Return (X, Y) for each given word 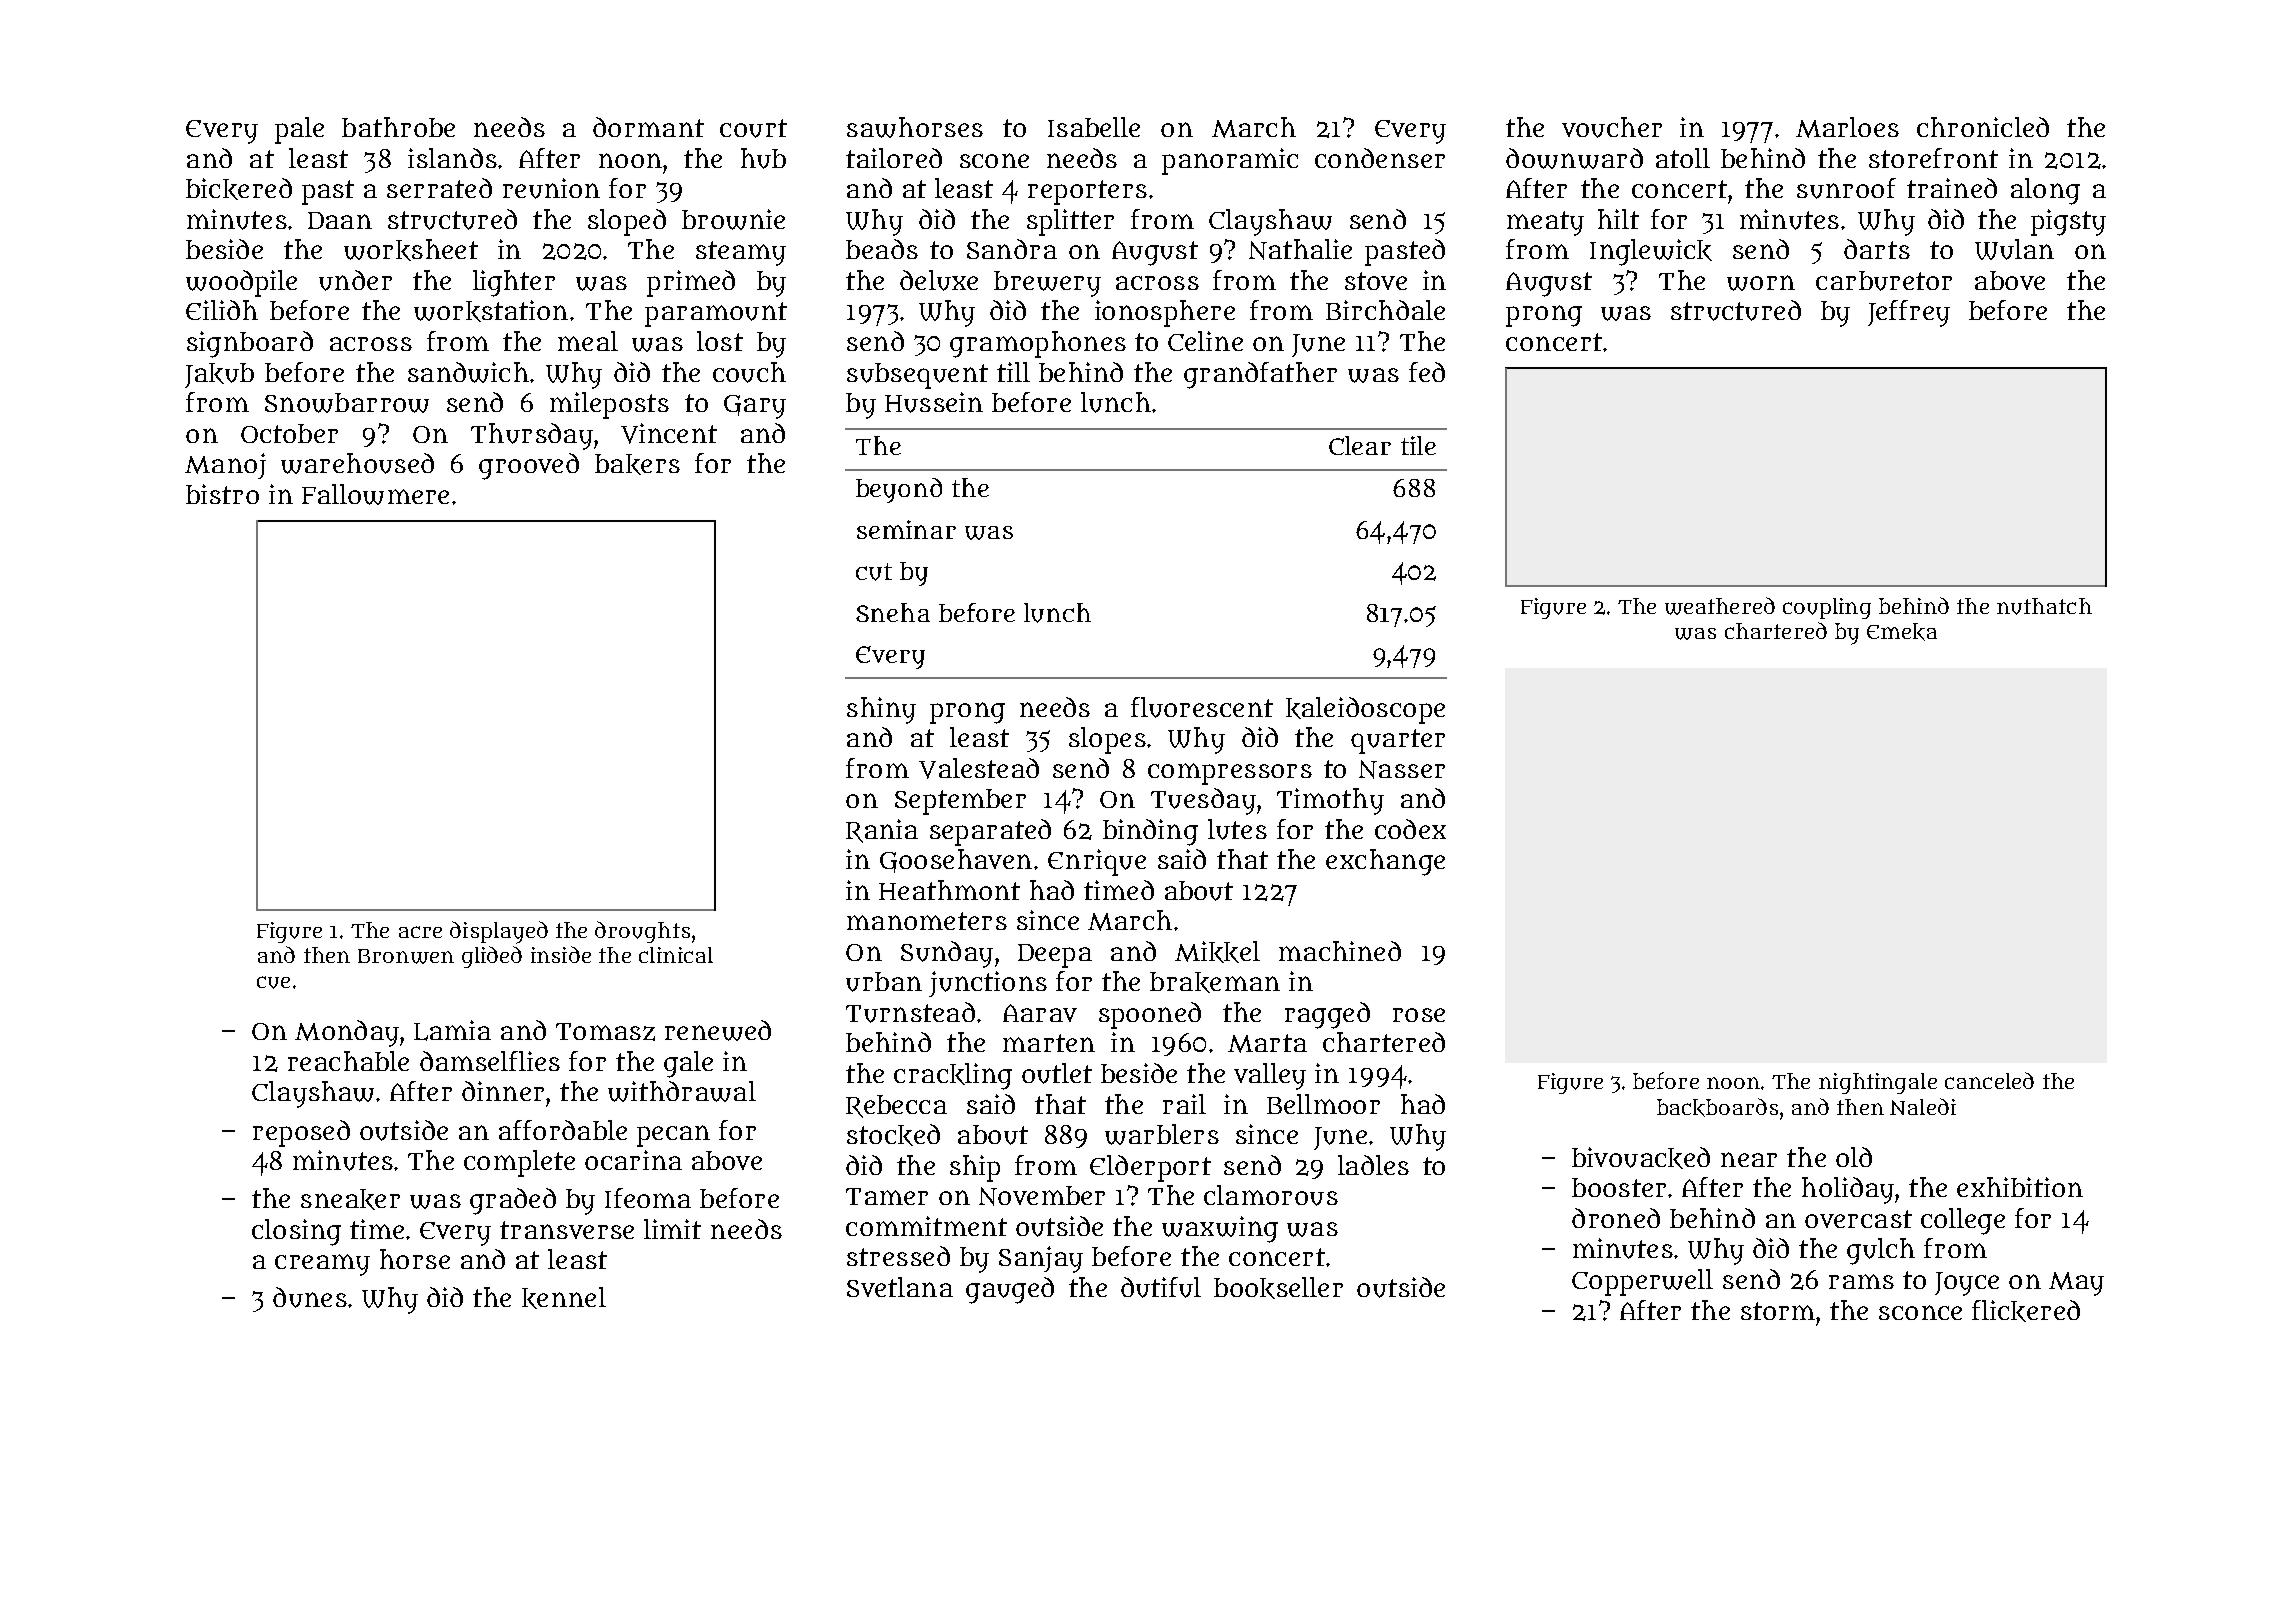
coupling (1827, 608)
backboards (1717, 1107)
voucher (1612, 127)
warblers (1162, 1134)
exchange (1385, 862)
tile (1418, 445)
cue (273, 982)
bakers (637, 464)
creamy (322, 1265)
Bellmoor (1323, 1104)
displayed (499, 932)
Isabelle (1094, 127)
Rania (882, 831)
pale (299, 130)
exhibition (2020, 1187)
